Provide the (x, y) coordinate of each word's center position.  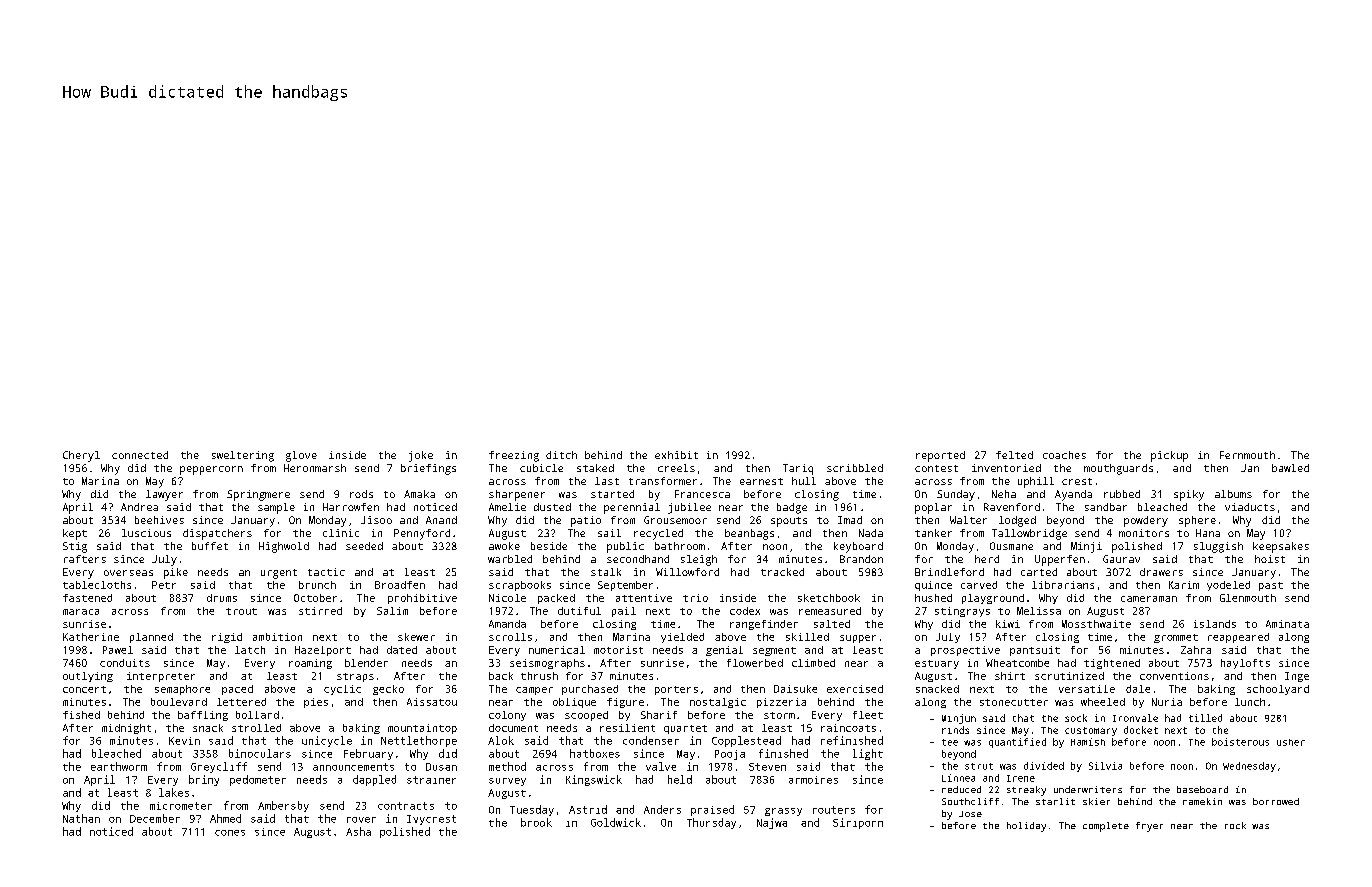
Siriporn (858, 823)
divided (1044, 766)
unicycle (327, 741)
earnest (761, 481)
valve (661, 766)
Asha (358, 831)
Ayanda (1073, 495)
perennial (632, 508)
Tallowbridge (1029, 534)
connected (140, 455)
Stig (75, 547)
